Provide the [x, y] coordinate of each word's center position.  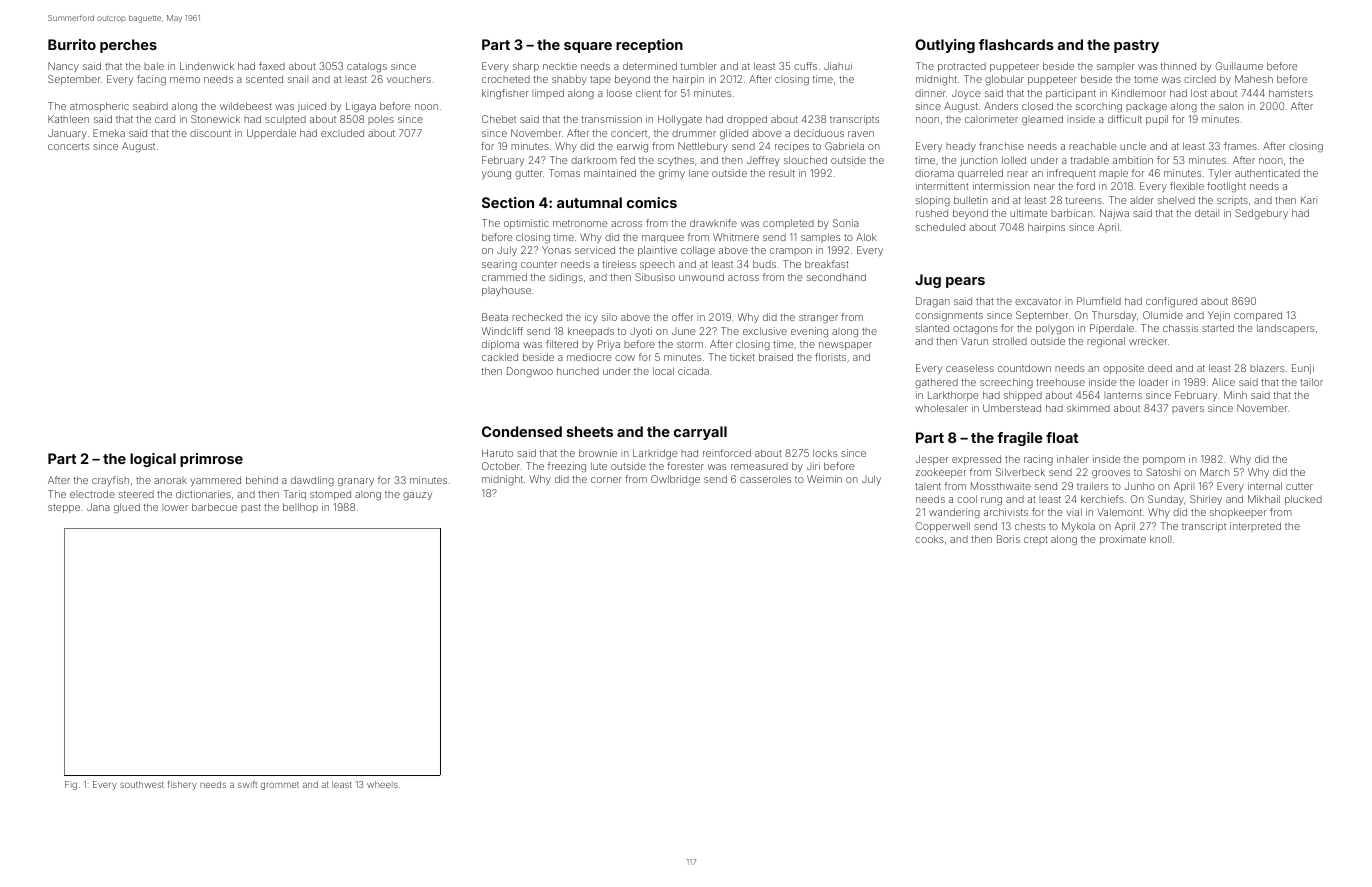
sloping [933, 201]
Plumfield [1099, 301]
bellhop [300, 508]
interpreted [1255, 527]
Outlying [945, 46]
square [588, 47]
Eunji [1303, 369]
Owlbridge [675, 480]
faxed [272, 66]
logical [153, 460]
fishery [182, 785]
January [67, 134]
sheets [590, 431]
